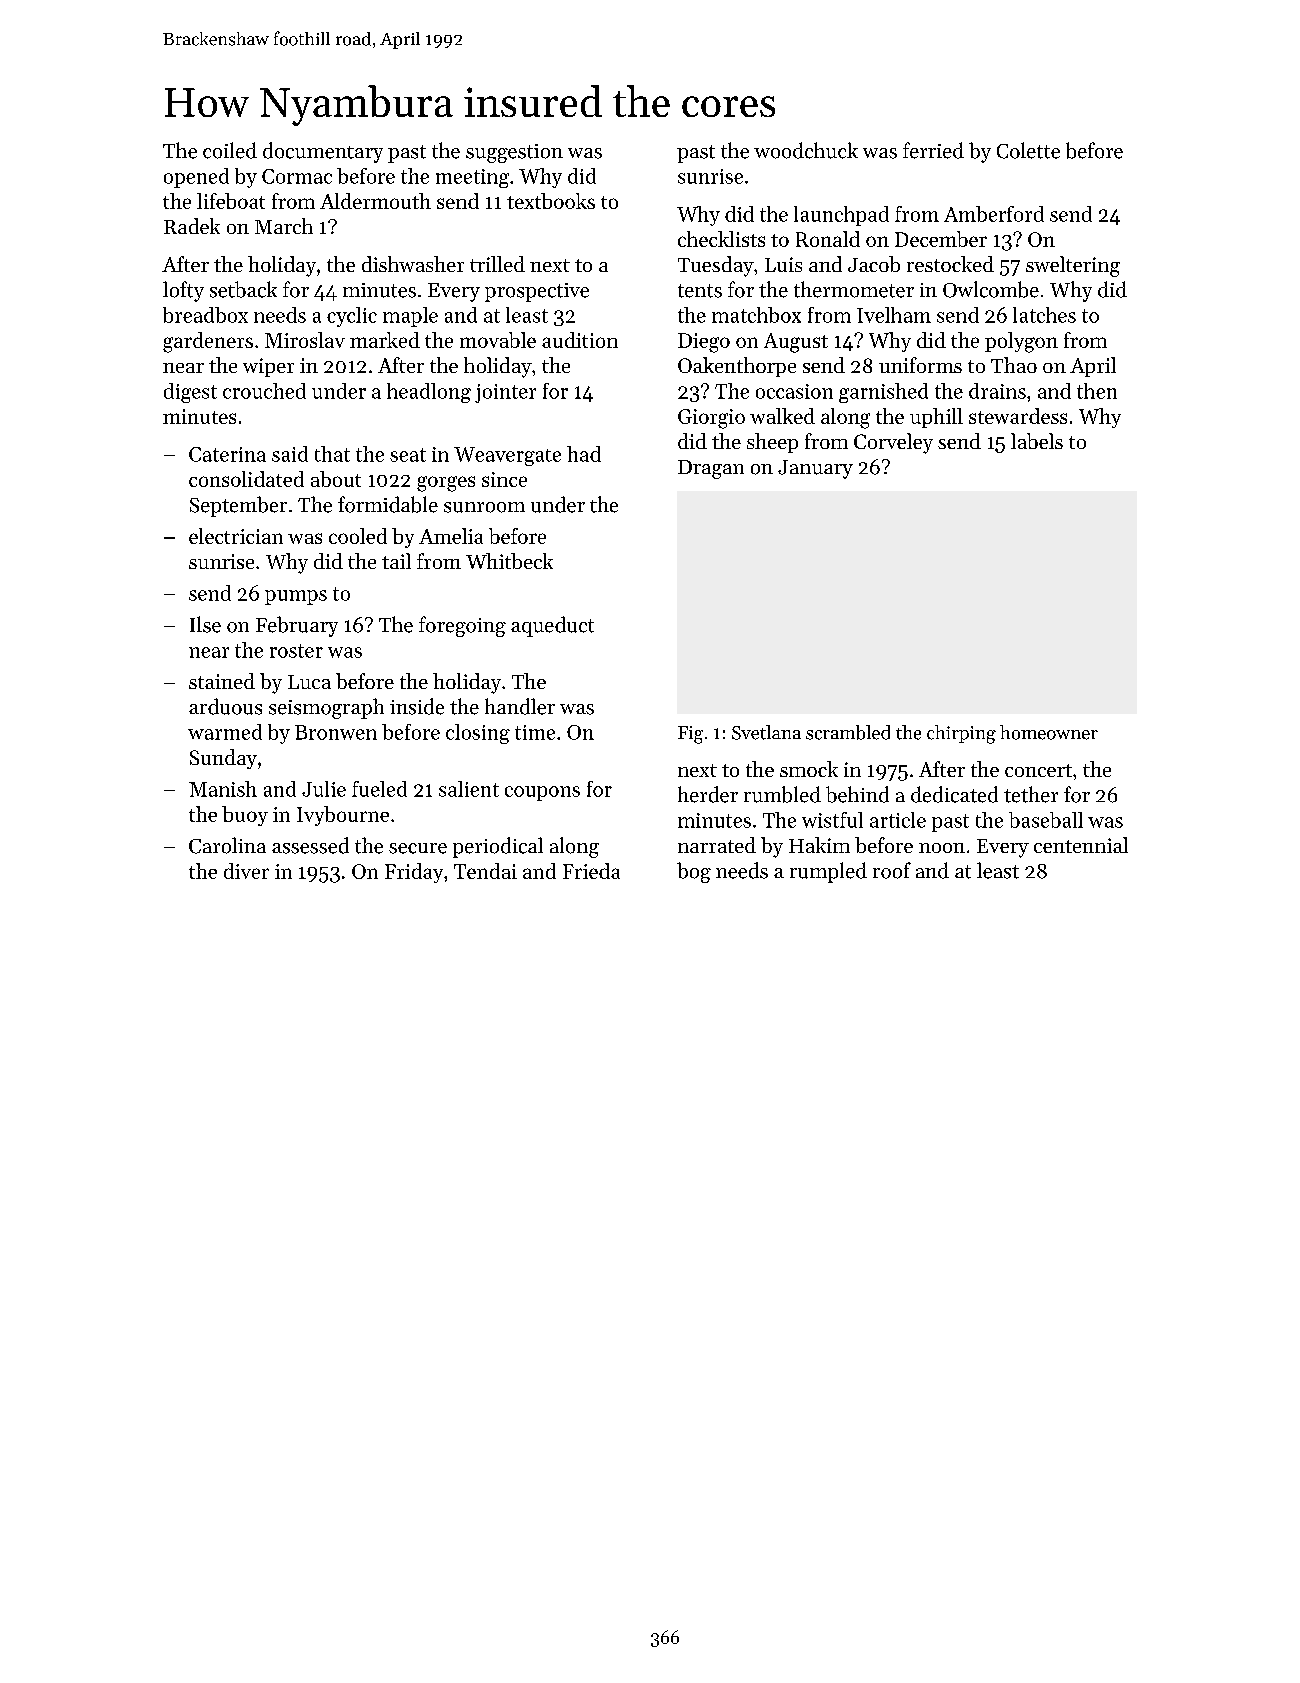 This document has height=1683, width=1300. What do you see at coordinates (1028, 150) in the document?
I see `Colette` at bounding box center [1028, 150].
